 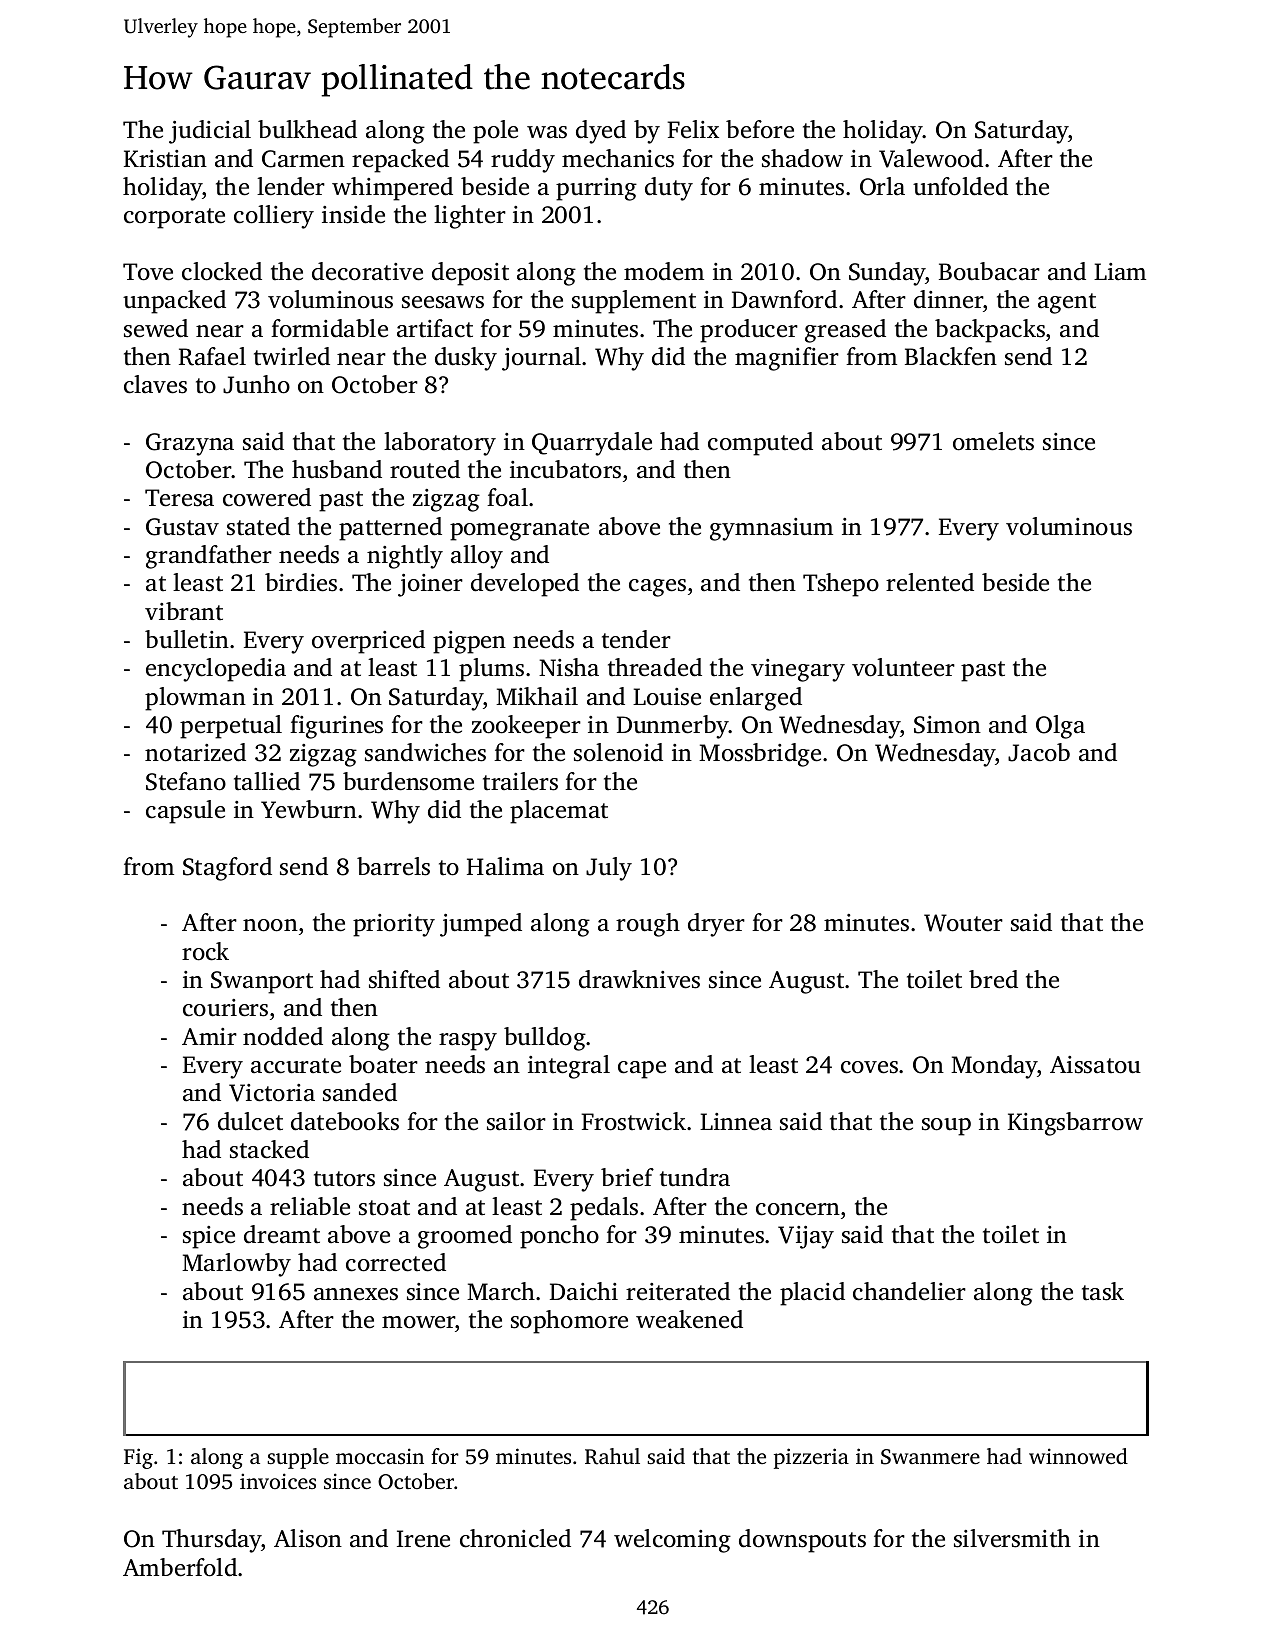 What do you see at coordinates (267, 497) in the image?
I see `cowered` at bounding box center [267, 497].
